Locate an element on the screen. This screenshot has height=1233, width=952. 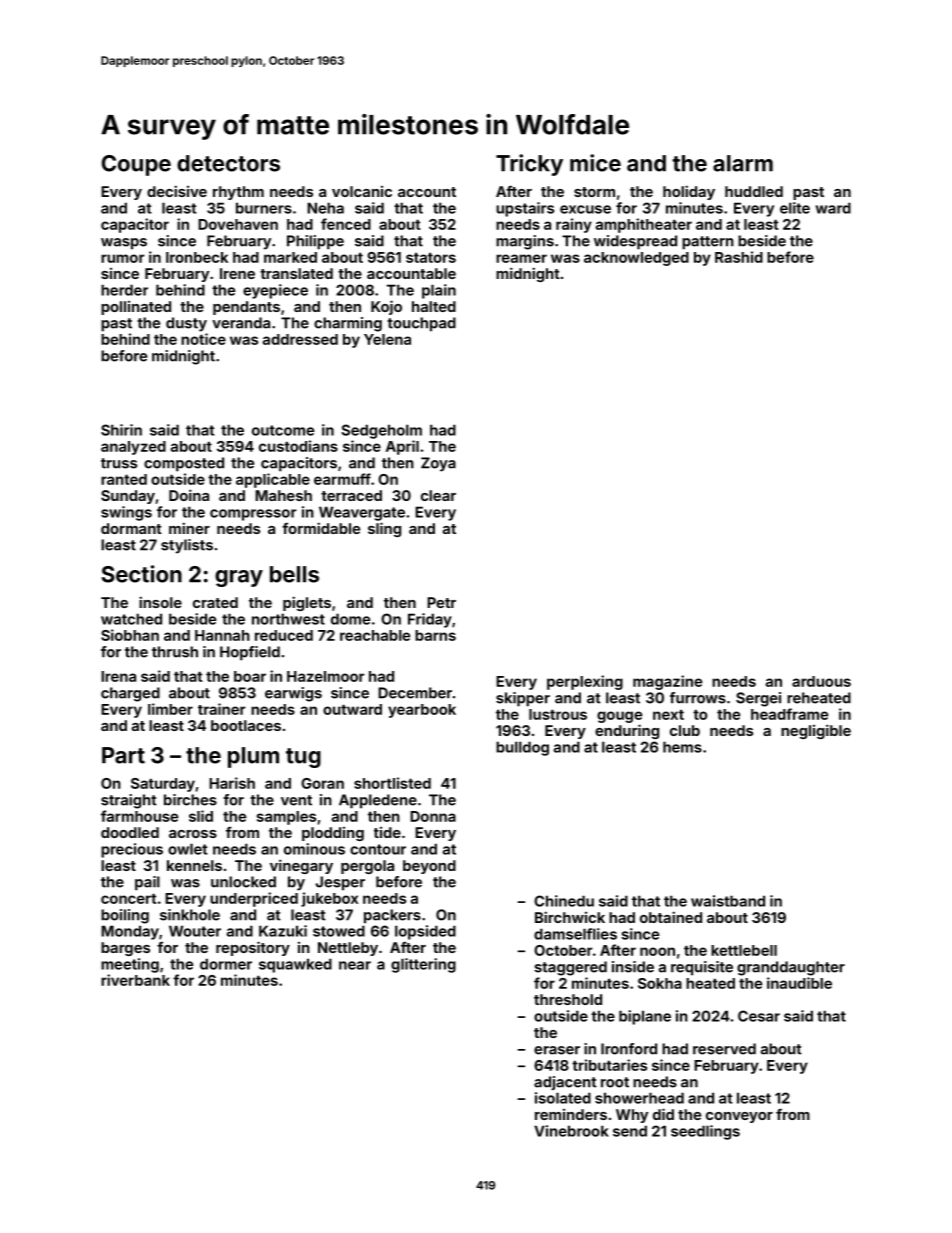
dormer is located at coordinates (226, 964).
